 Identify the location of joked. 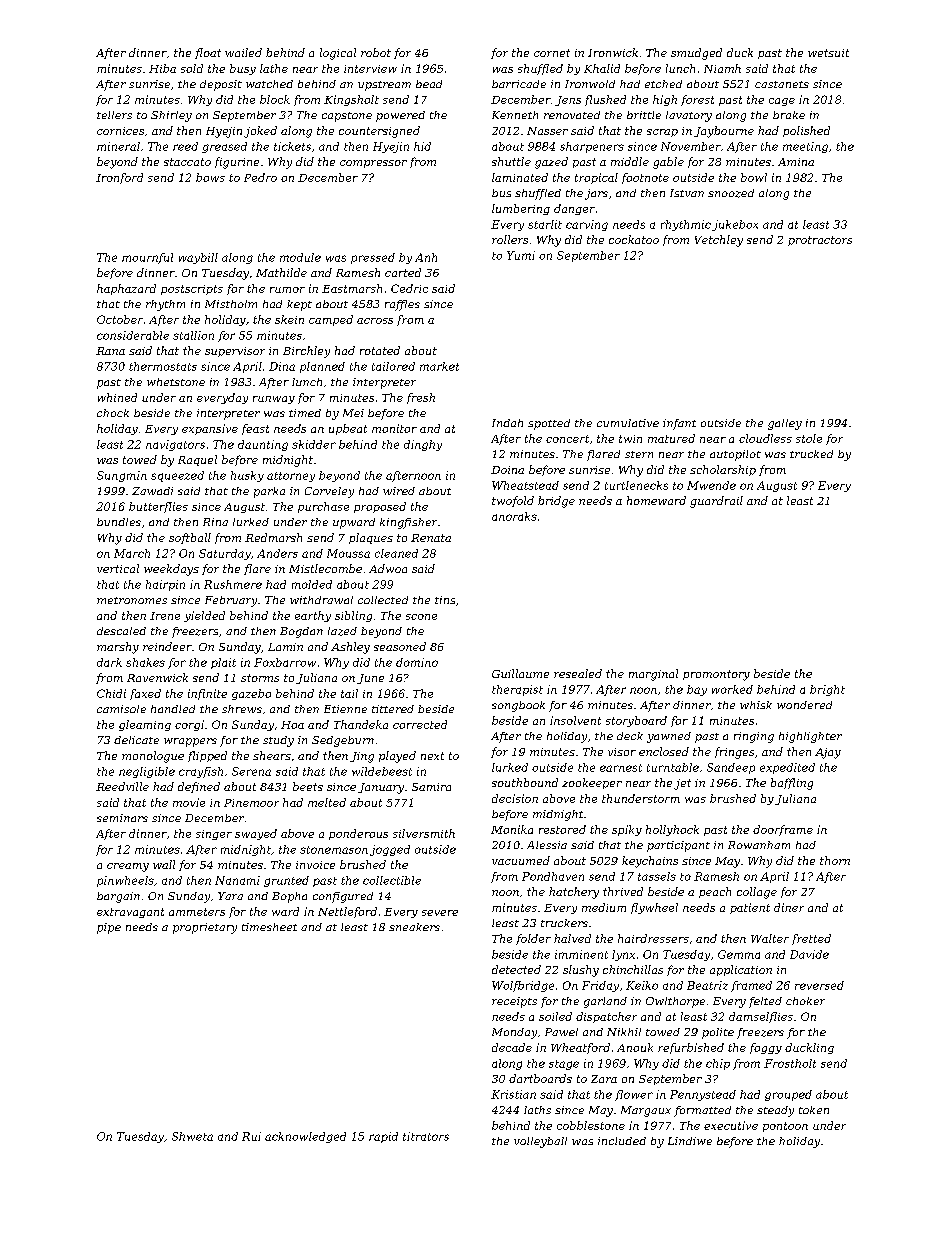
(260, 132).
